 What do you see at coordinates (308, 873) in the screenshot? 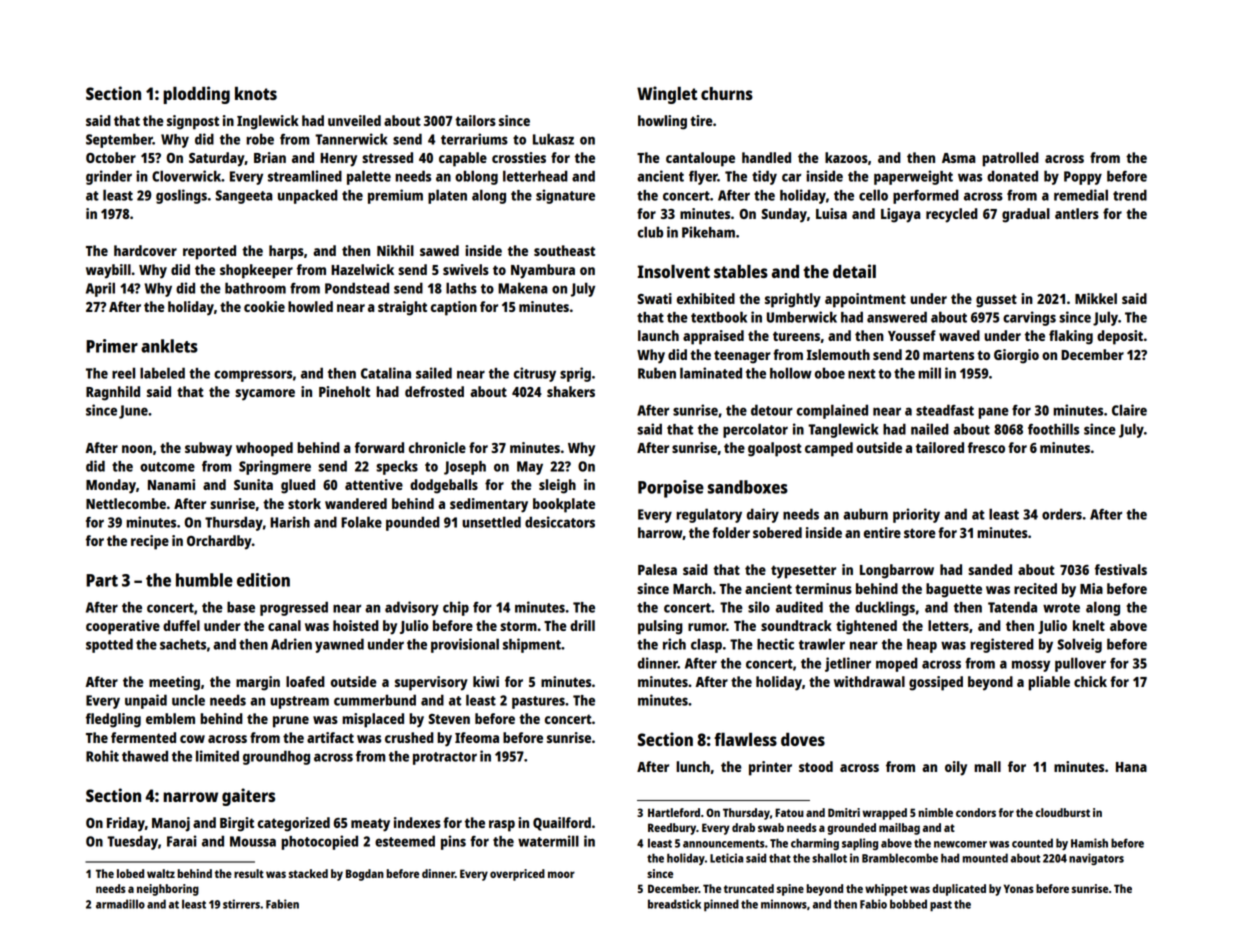
I see `stacked` at bounding box center [308, 873].
